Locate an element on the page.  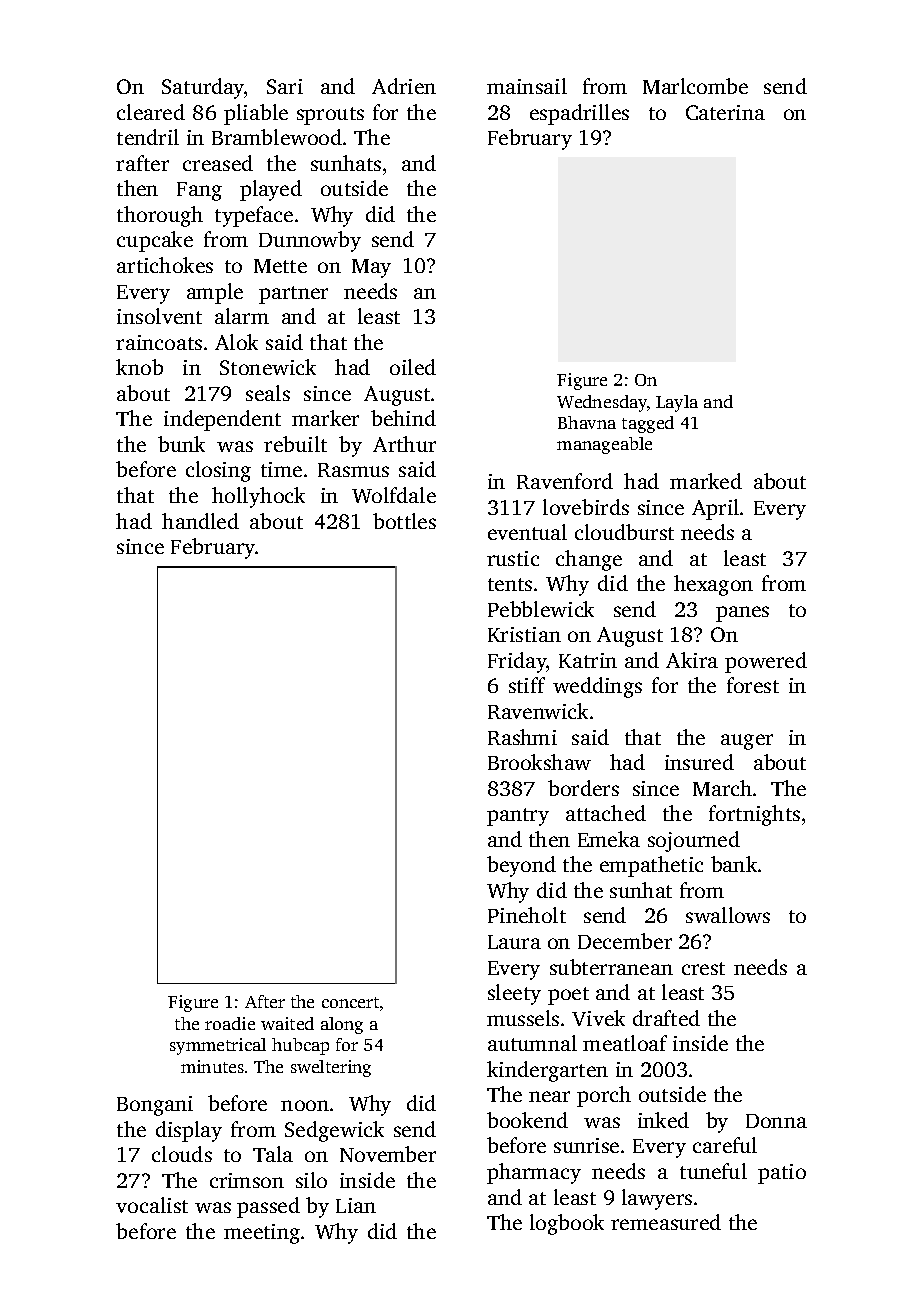
roadie is located at coordinates (230, 1023).
